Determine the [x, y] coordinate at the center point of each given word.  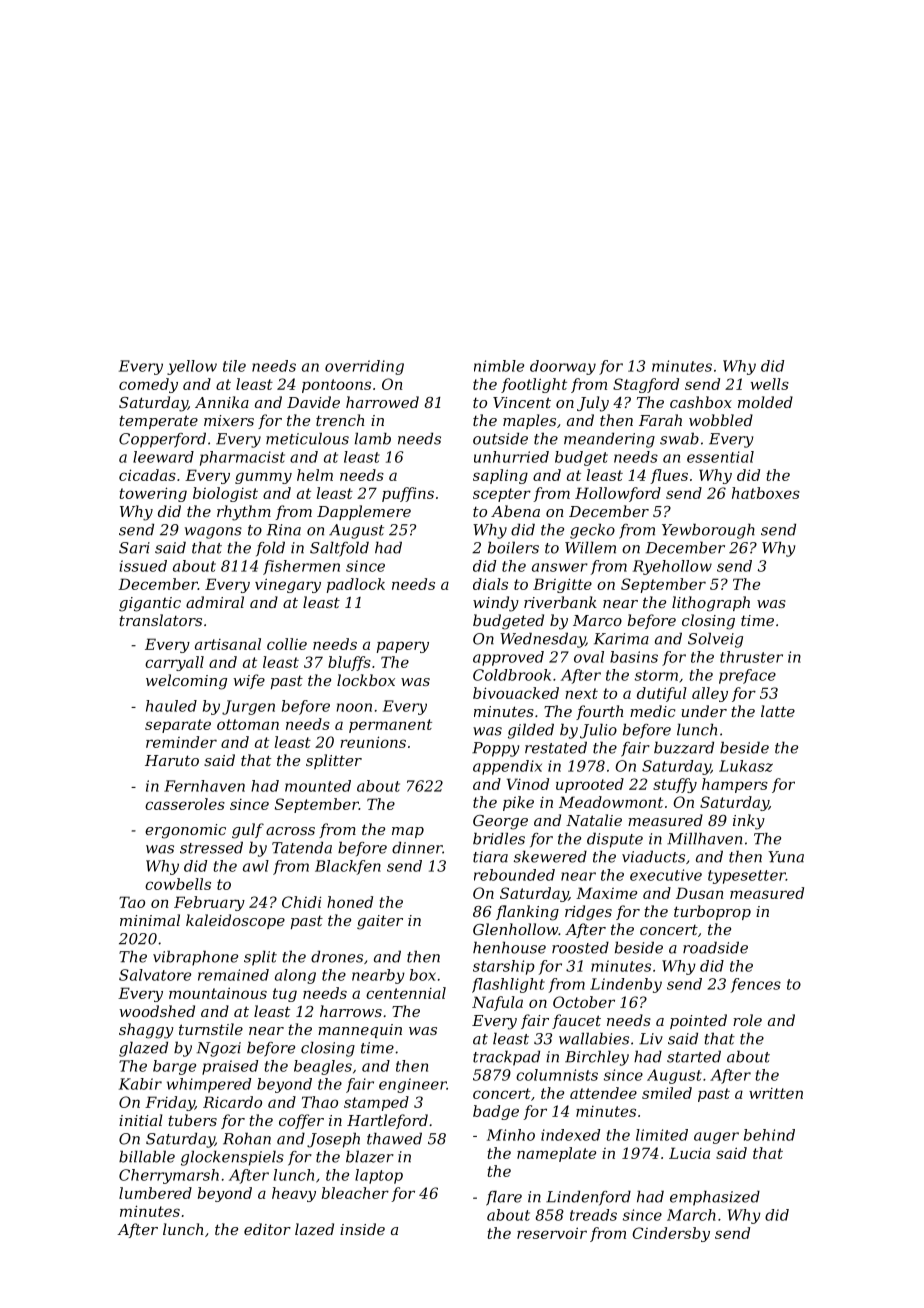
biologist [225, 494]
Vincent [522, 402]
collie [287, 644]
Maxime [606, 893]
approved [508, 658]
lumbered [155, 1193]
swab [679, 438]
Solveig [715, 640]
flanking [527, 913]
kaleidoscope [235, 921]
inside [362, 1229]
